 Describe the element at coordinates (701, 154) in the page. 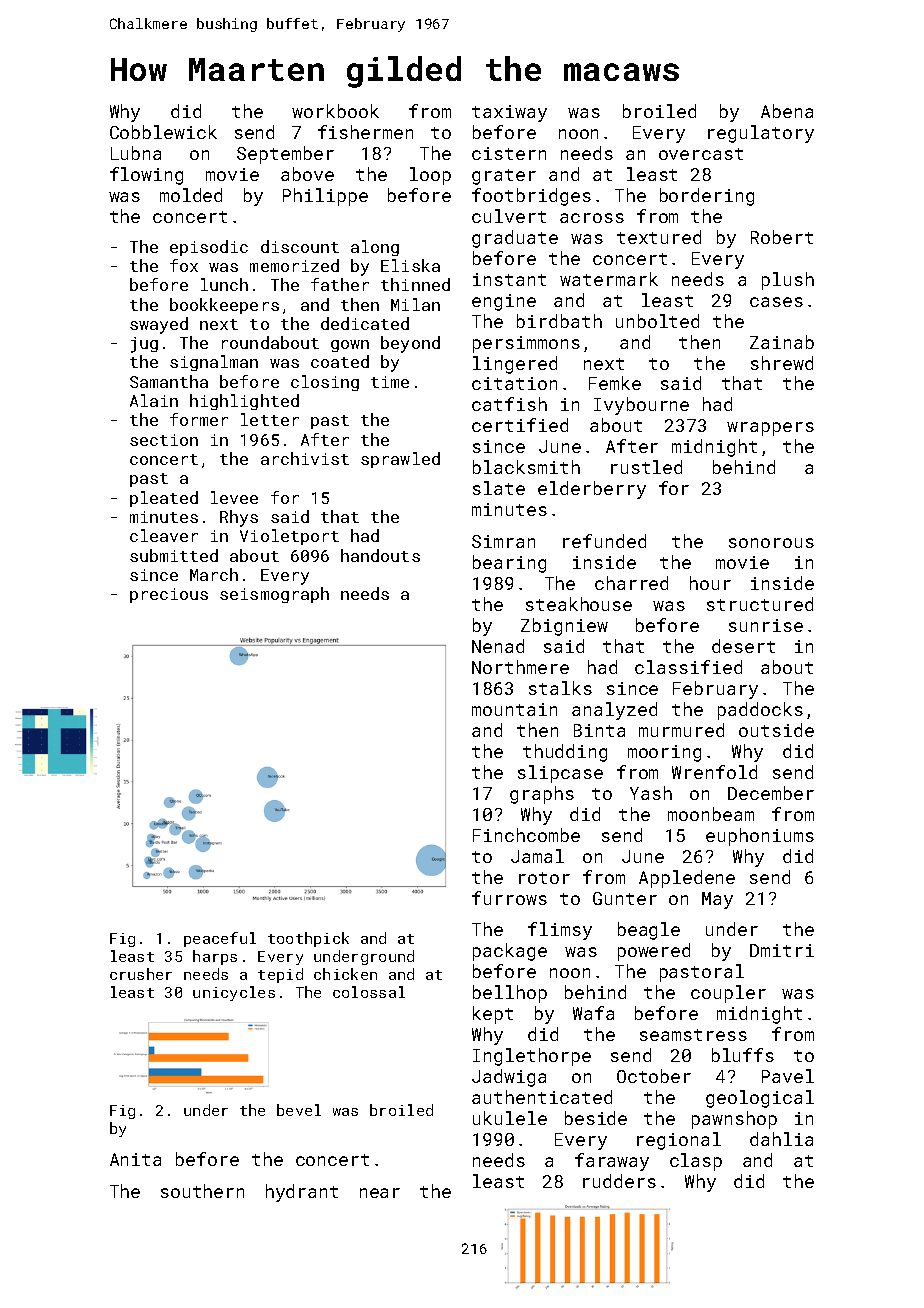

I see `overcast` at that location.
